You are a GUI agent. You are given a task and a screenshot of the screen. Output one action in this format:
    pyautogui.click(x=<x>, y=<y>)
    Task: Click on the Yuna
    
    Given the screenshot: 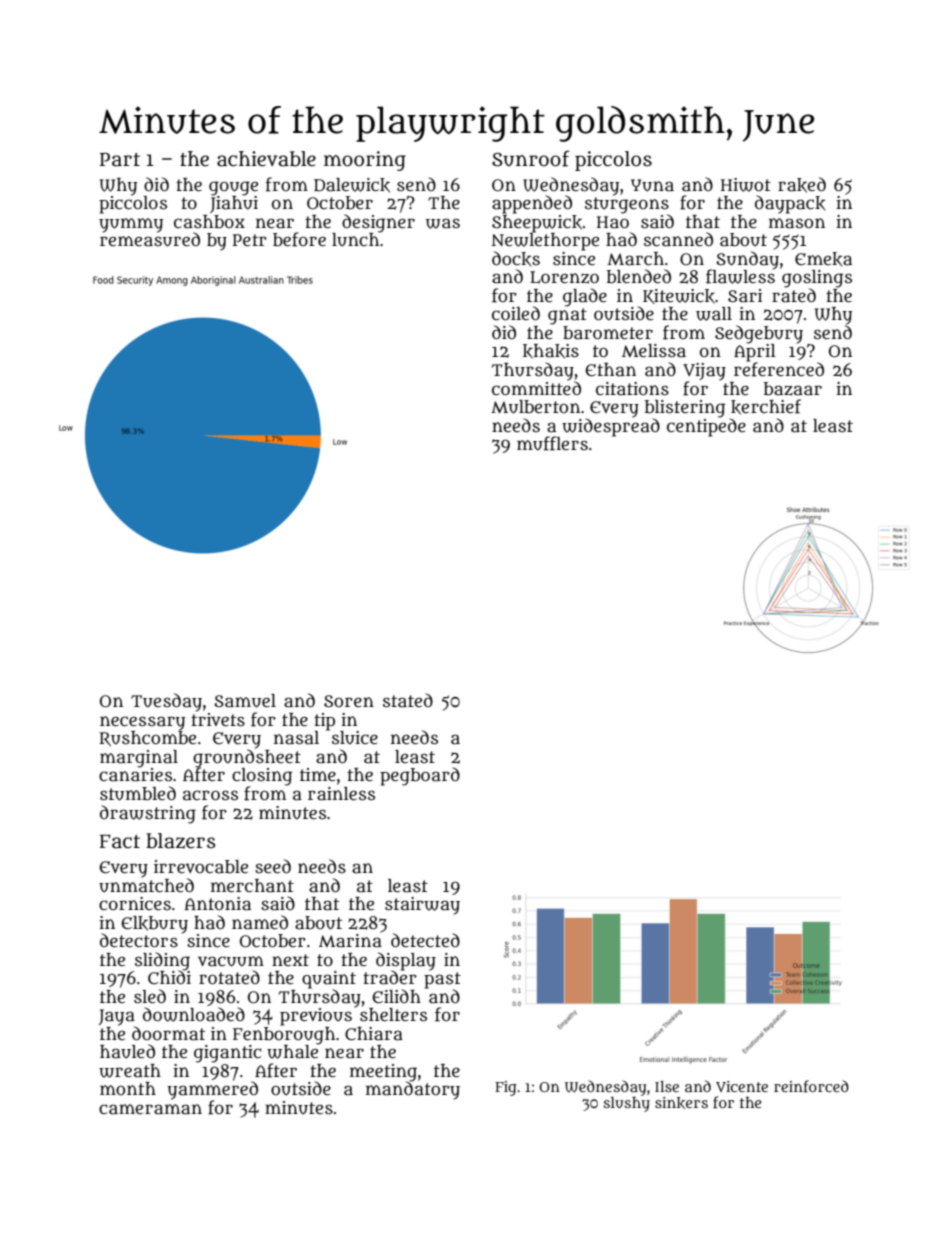 What is the action you would take?
    pyautogui.click(x=652, y=185)
